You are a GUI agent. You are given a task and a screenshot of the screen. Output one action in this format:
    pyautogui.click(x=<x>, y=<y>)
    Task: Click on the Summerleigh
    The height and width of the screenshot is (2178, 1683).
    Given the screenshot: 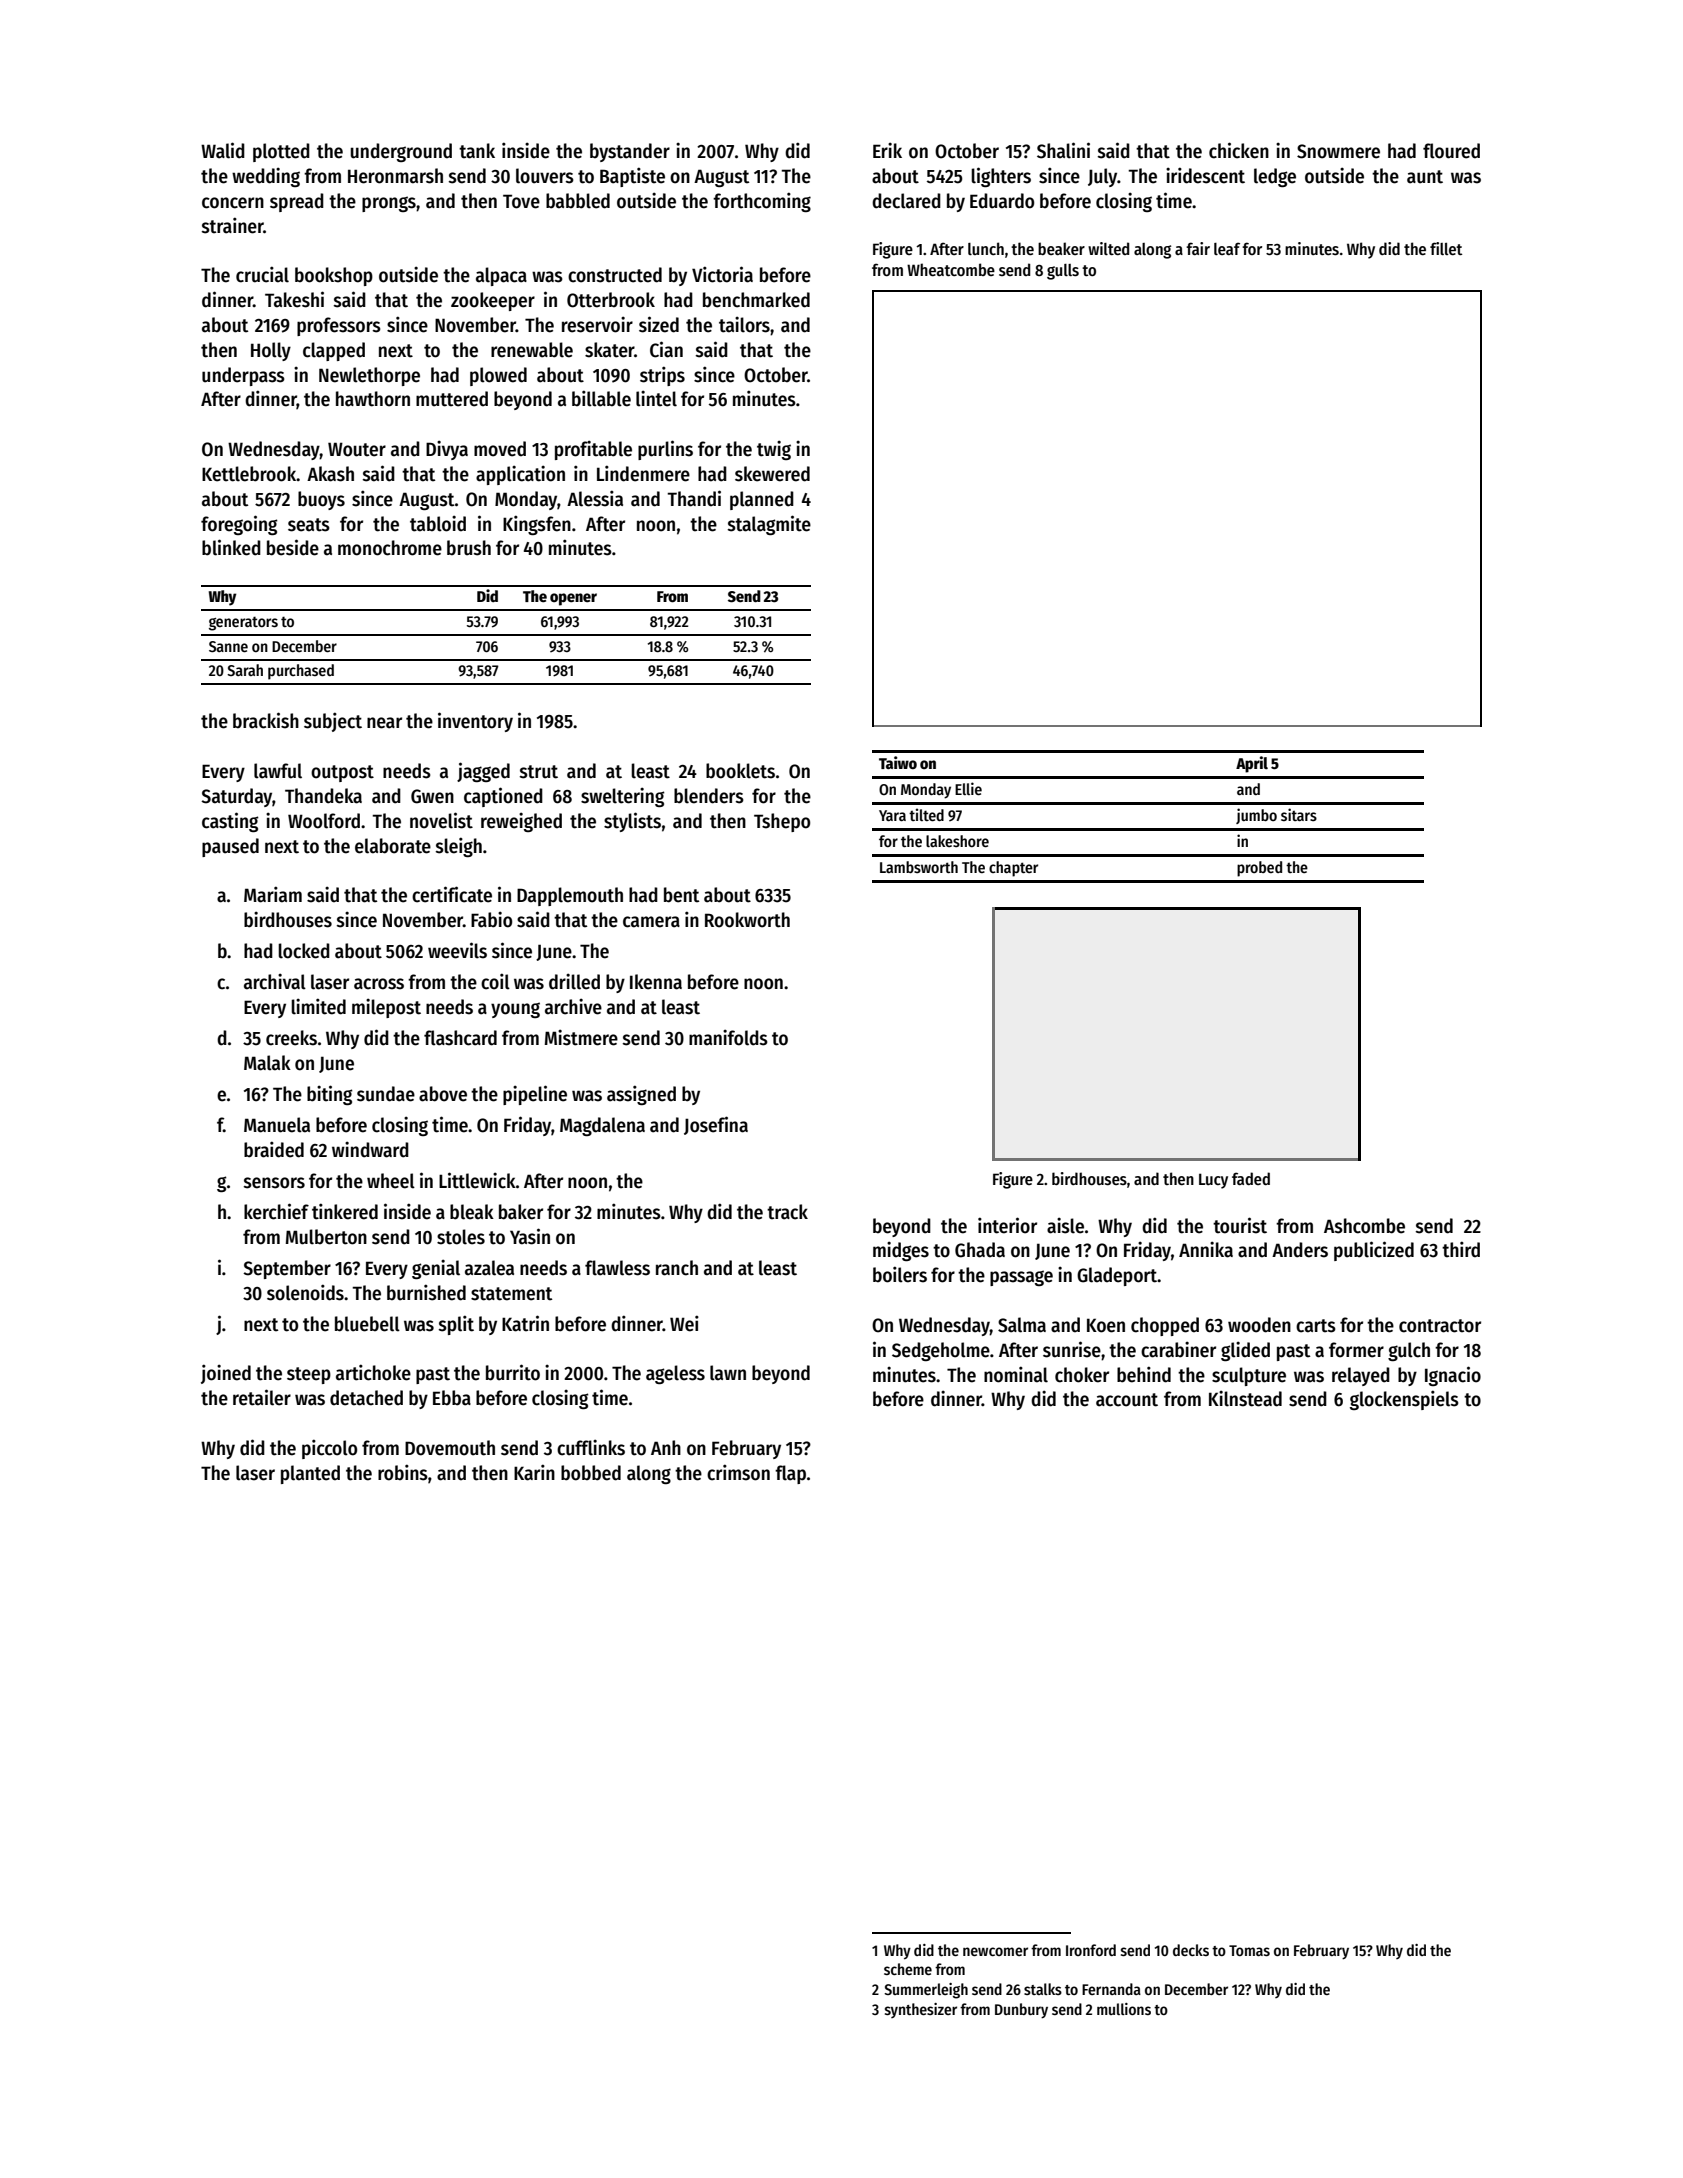 What is the action you would take?
    pyautogui.click(x=926, y=1991)
